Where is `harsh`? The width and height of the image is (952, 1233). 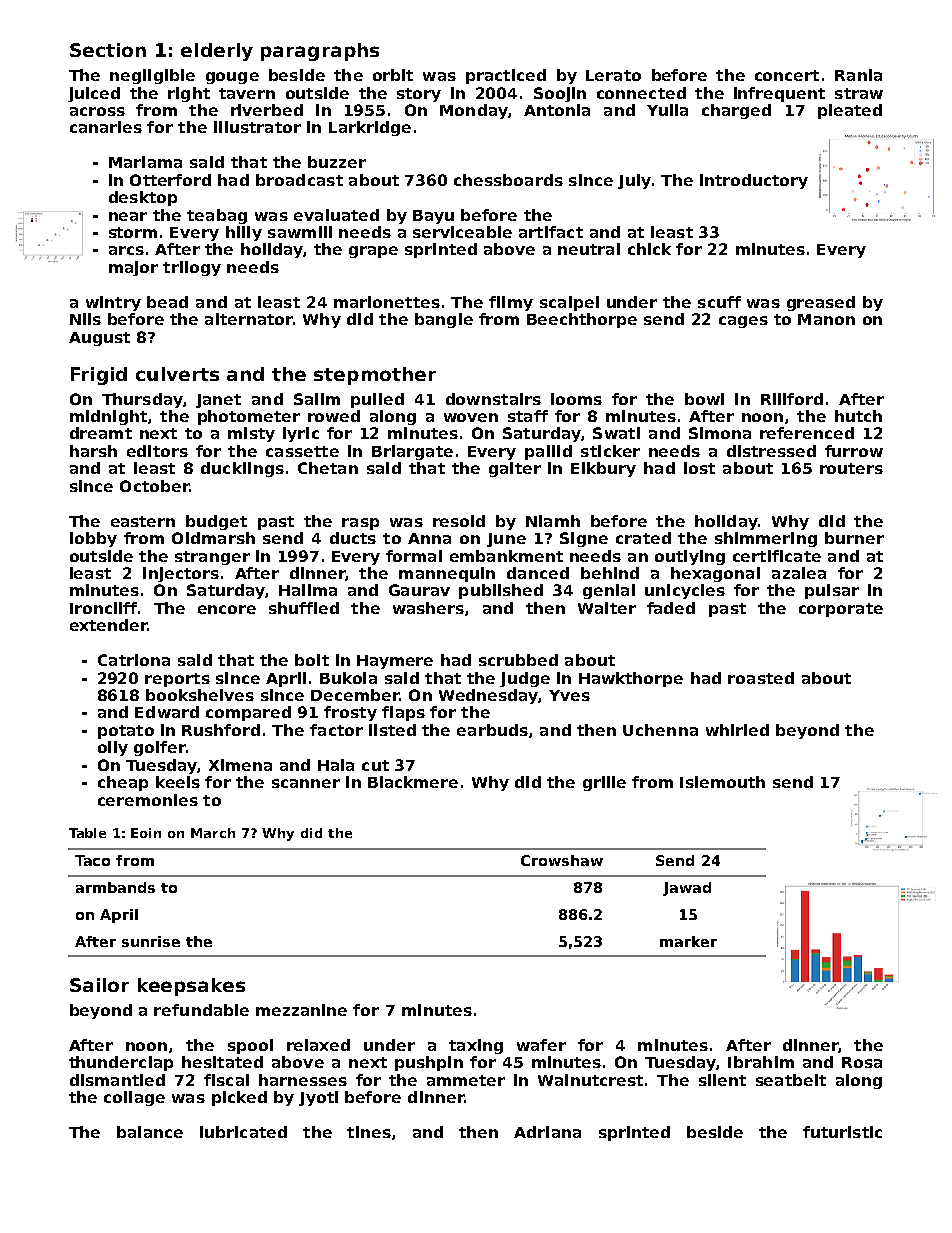
harsh is located at coordinates (93, 451).
